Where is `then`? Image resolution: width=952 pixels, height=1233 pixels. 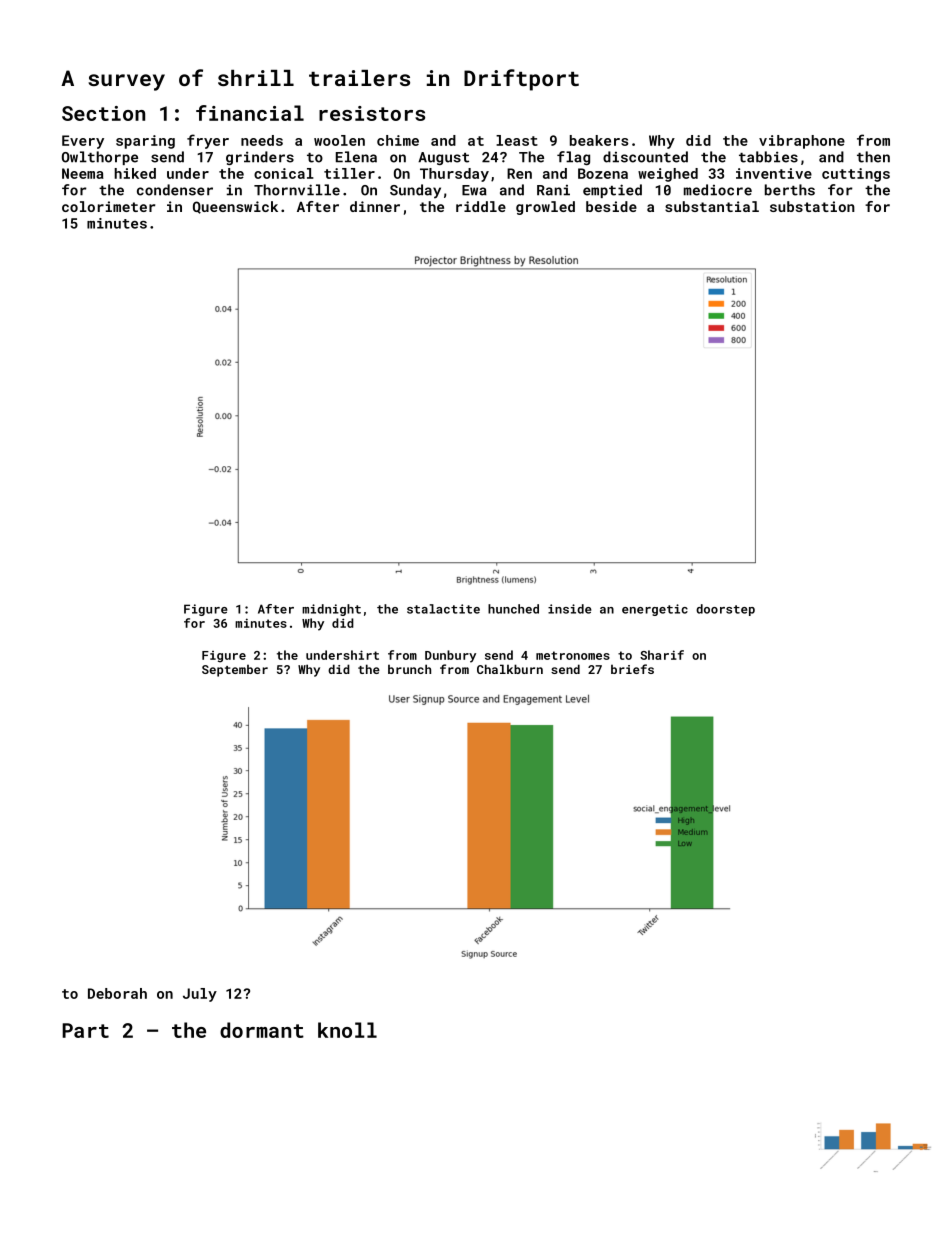
then is located at coordinates (873, 157).
